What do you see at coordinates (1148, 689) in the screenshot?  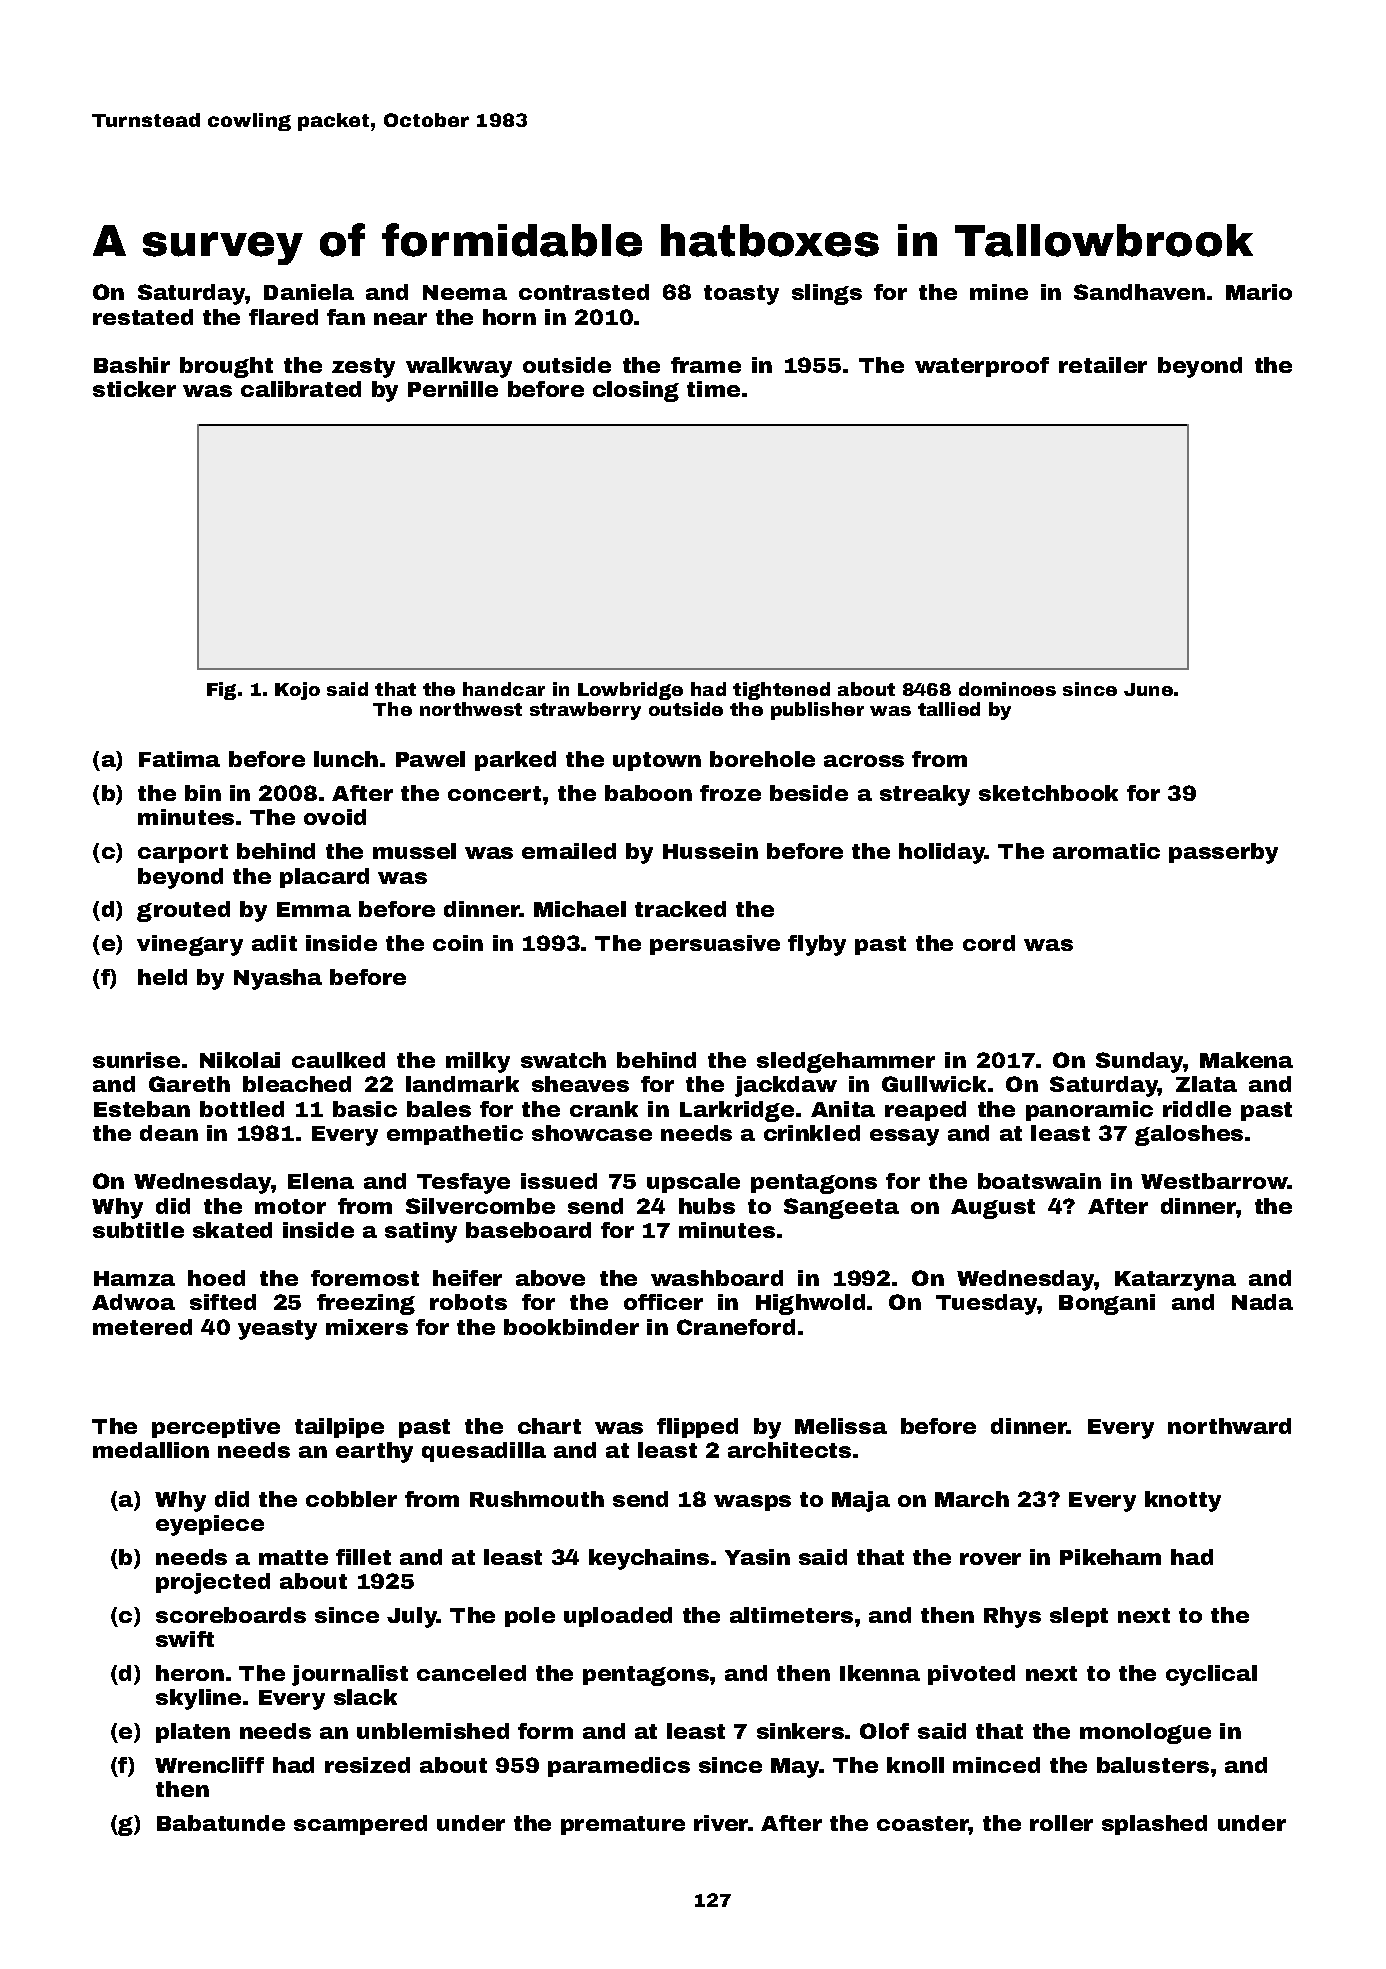 I see `June` at bounding box center [1148, 689].
